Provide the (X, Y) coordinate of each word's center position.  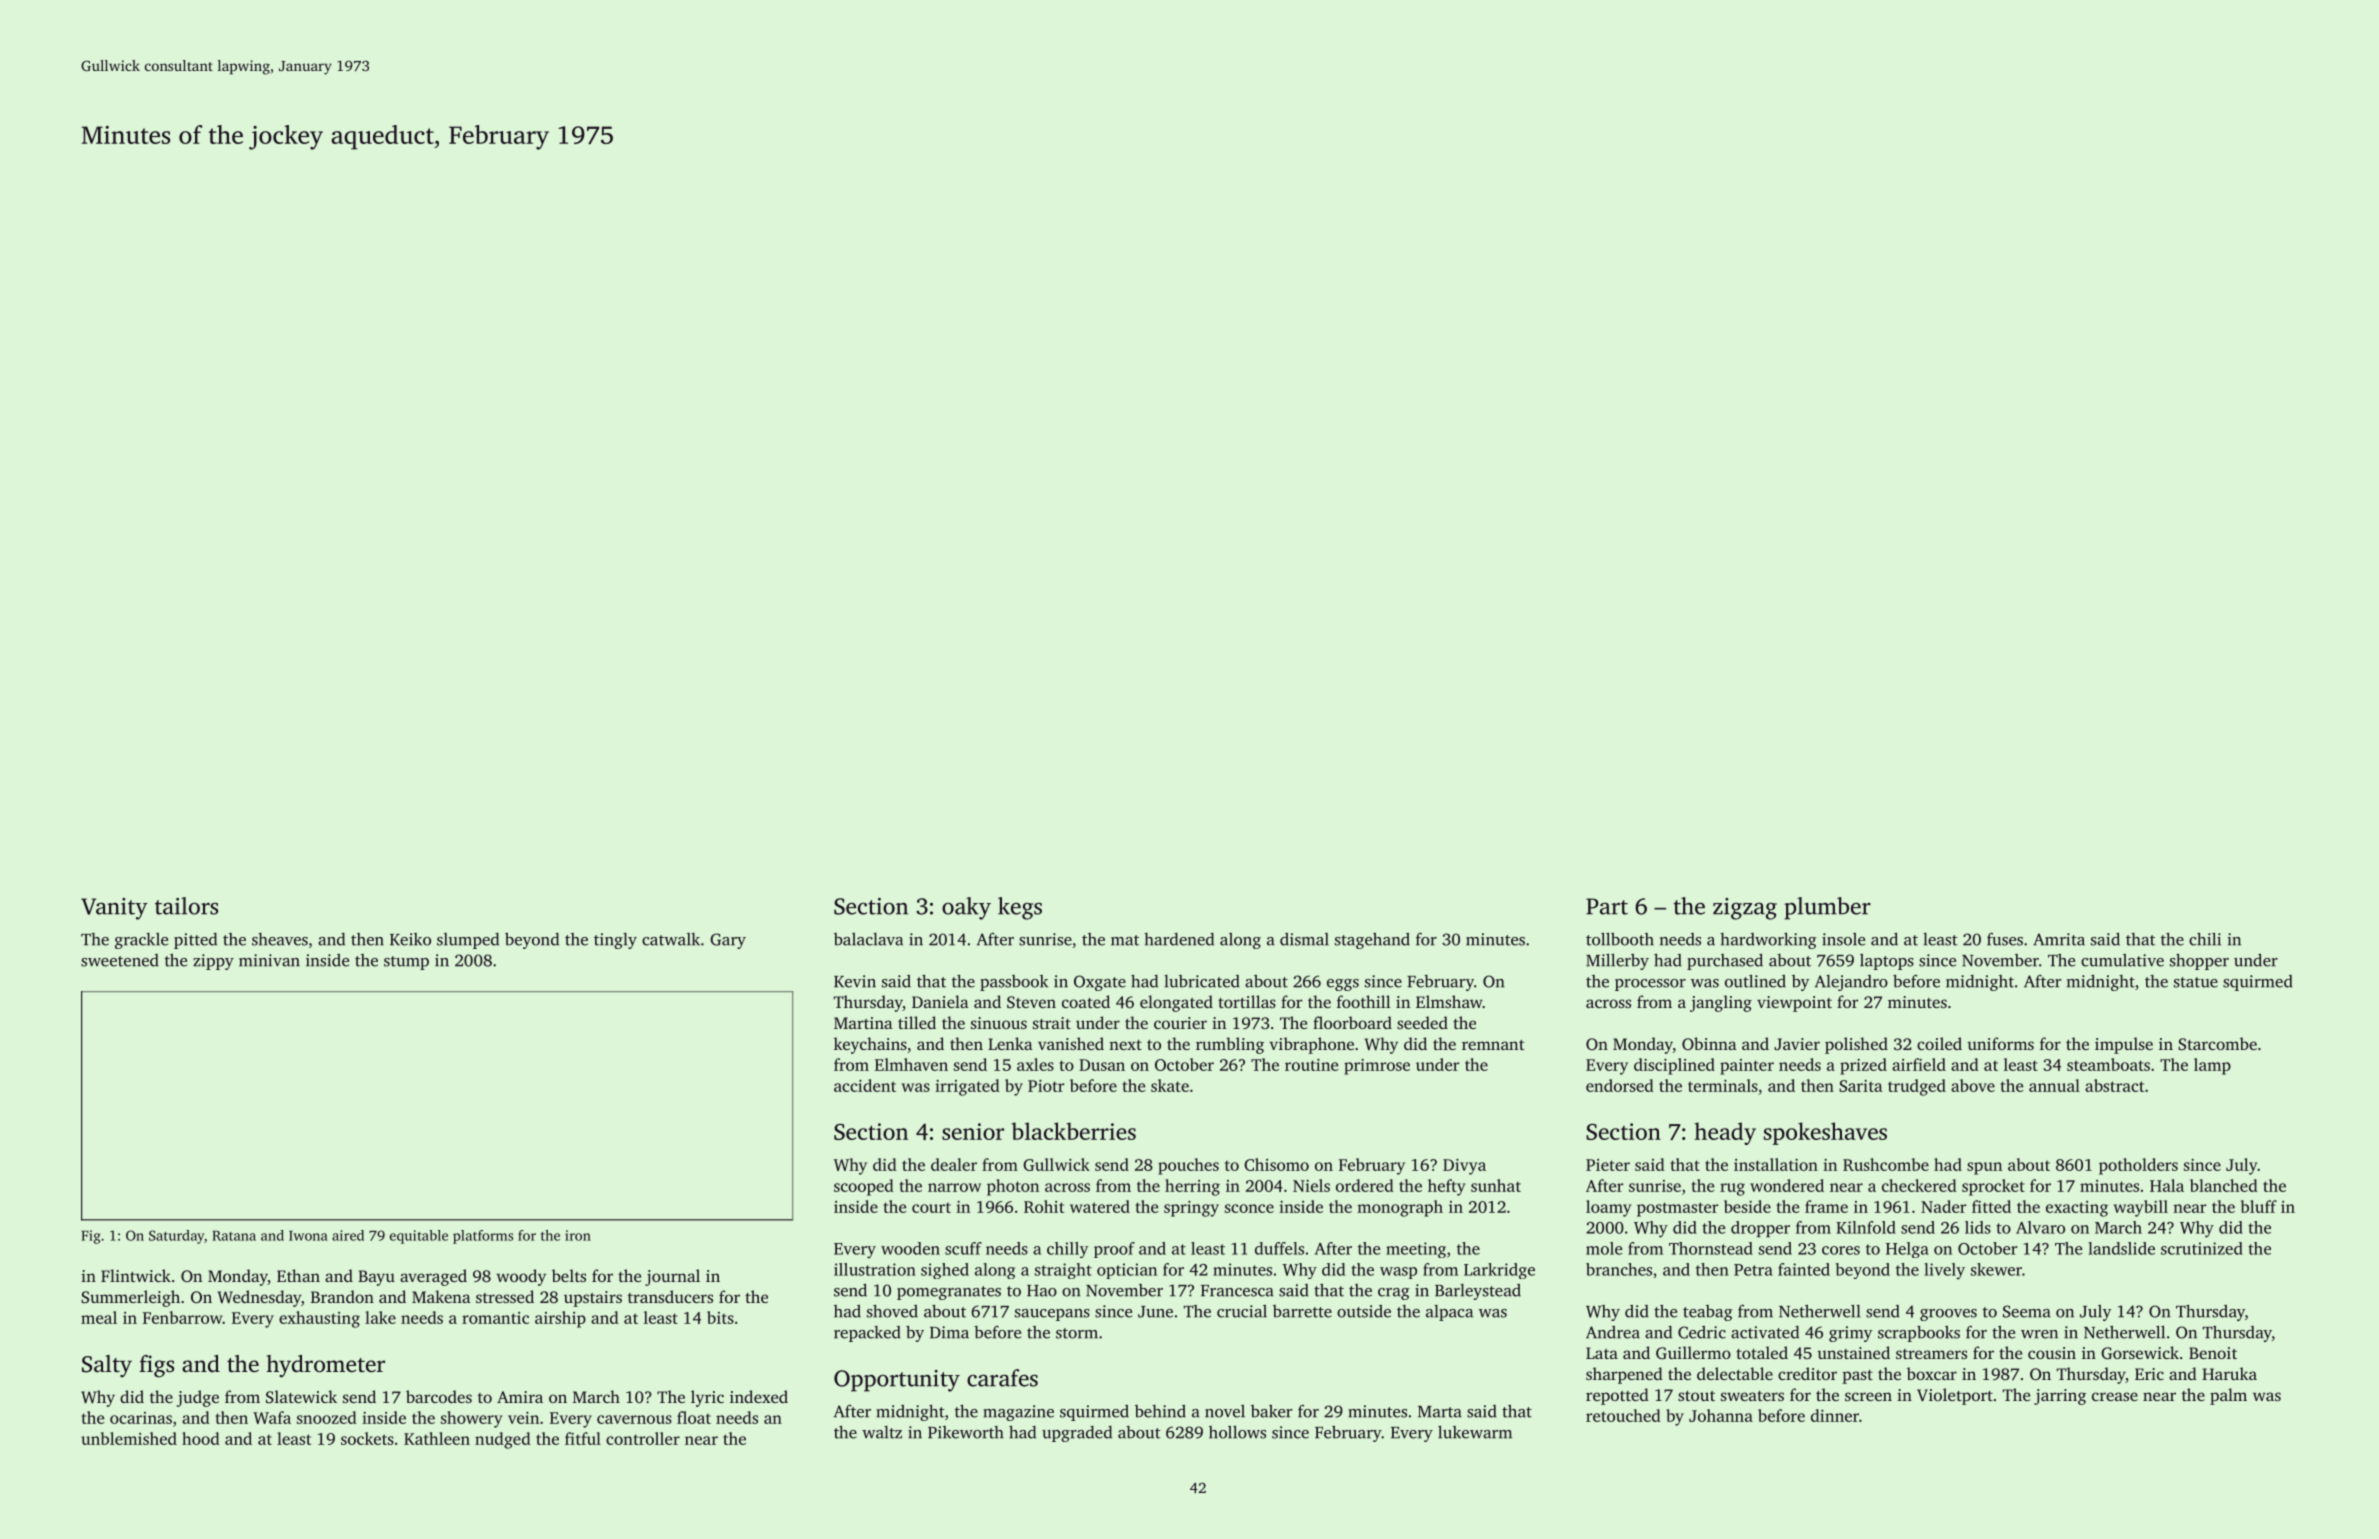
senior (973, 1131)
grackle (141, 941)
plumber (1827, 908)
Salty (107, 1366)
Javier (1797, 1044)
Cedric (1702, 1332)
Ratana (234, 1236)
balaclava (868, 939)
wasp (1398, 1273)
